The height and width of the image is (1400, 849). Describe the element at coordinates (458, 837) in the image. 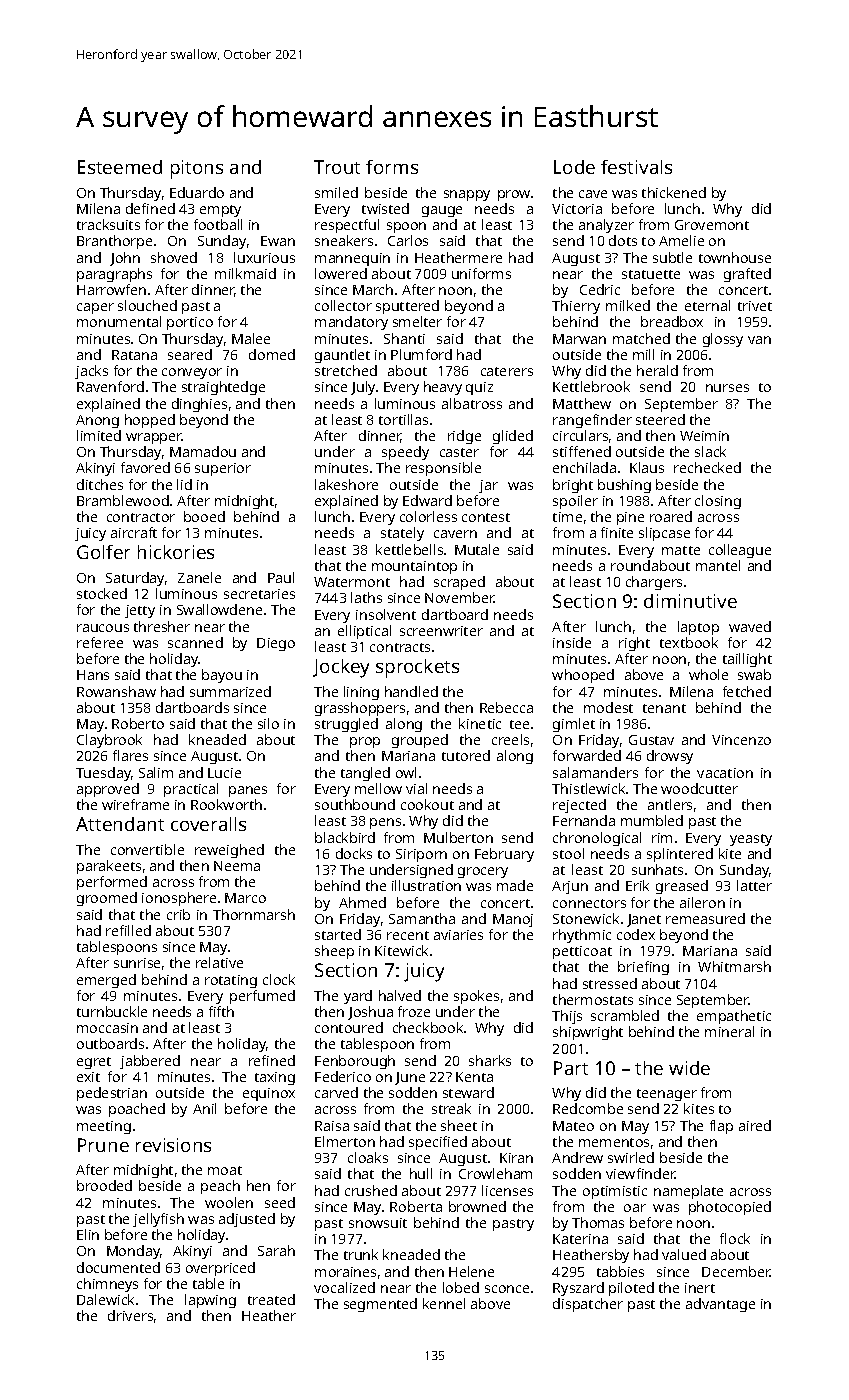

I see `Mulberton` at that location.
